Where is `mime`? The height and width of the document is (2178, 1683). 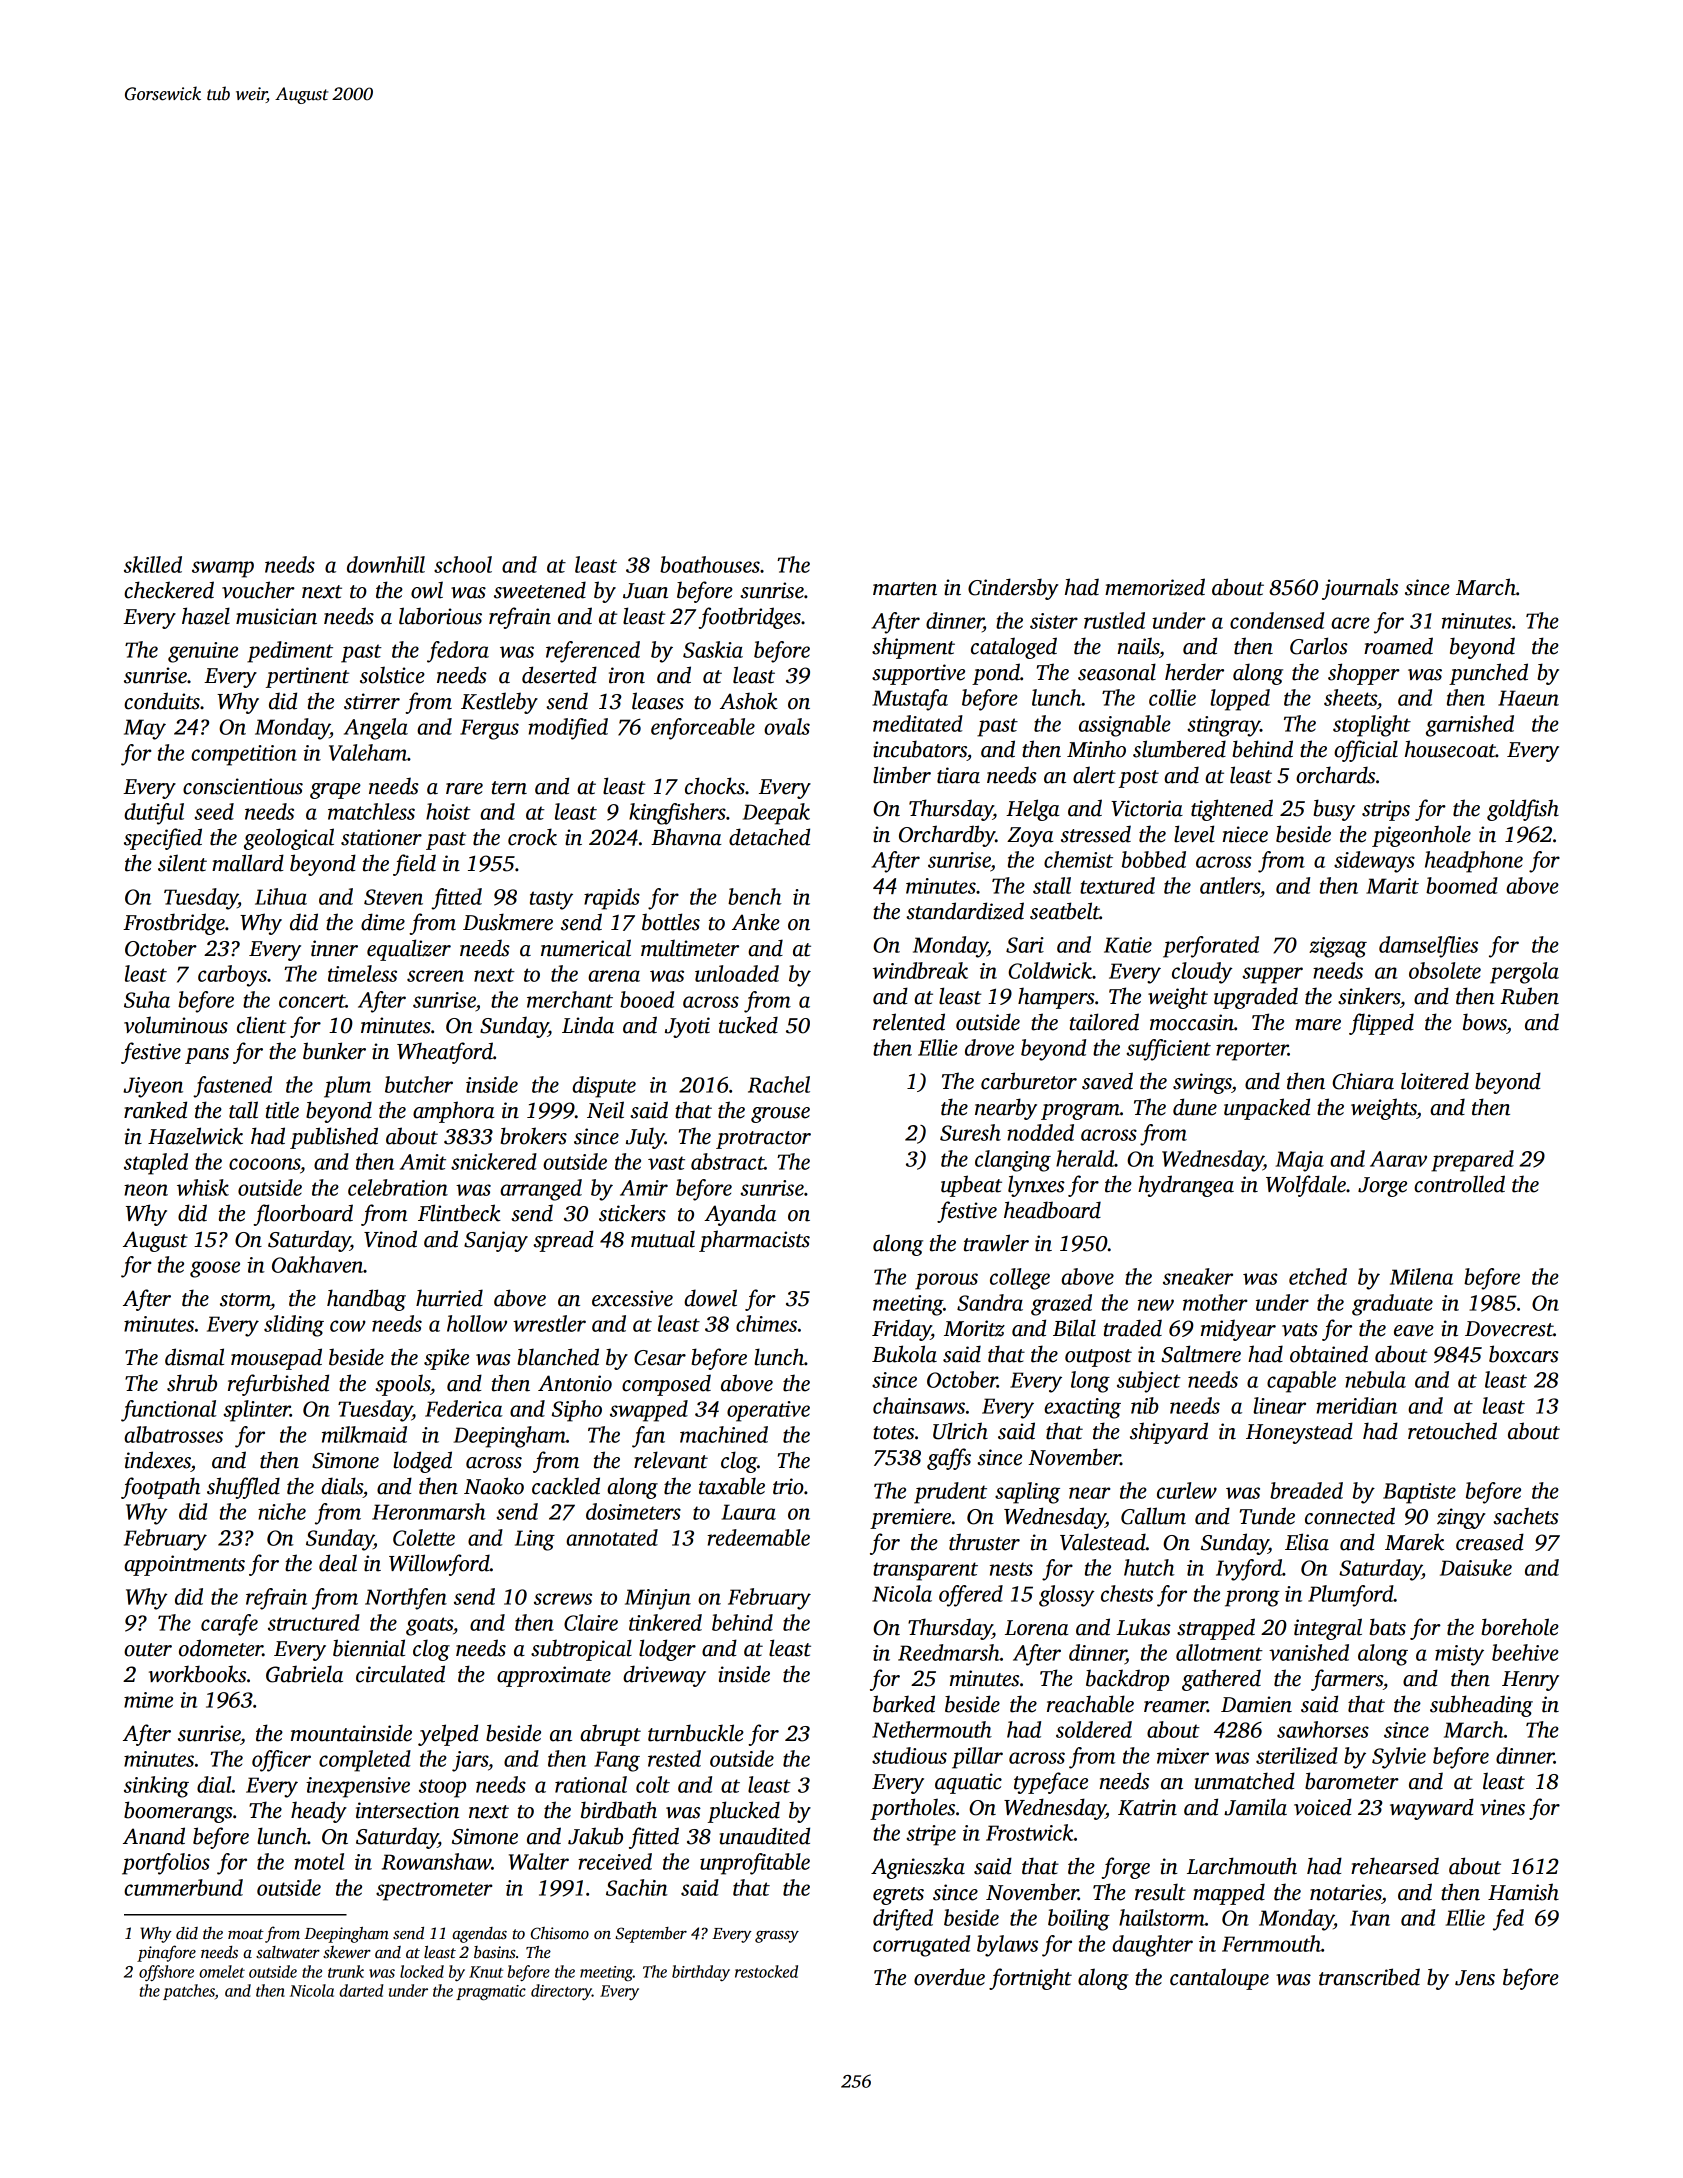
mime is located at coordinates (148, 1700).
